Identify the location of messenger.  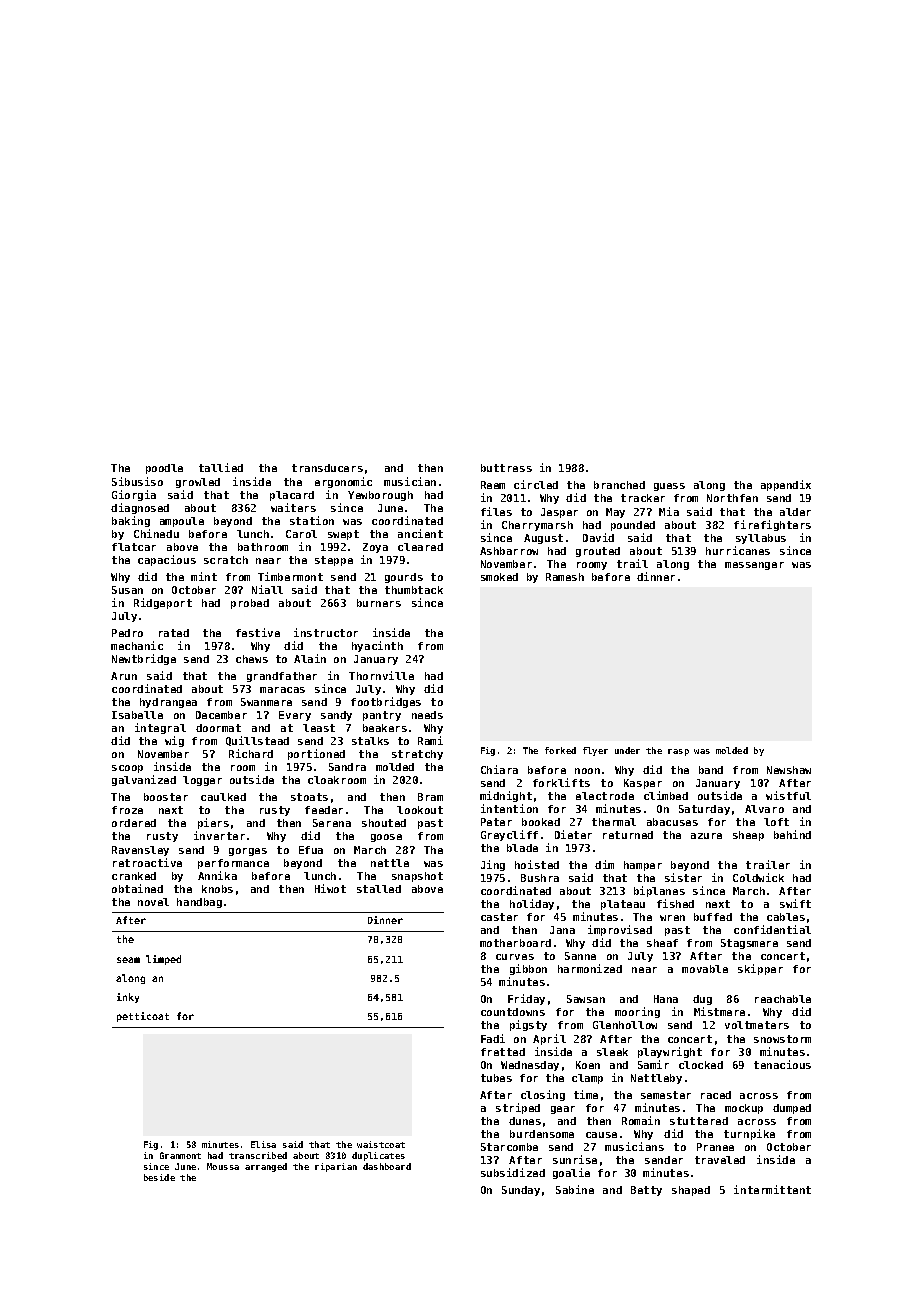
(754, 566).
